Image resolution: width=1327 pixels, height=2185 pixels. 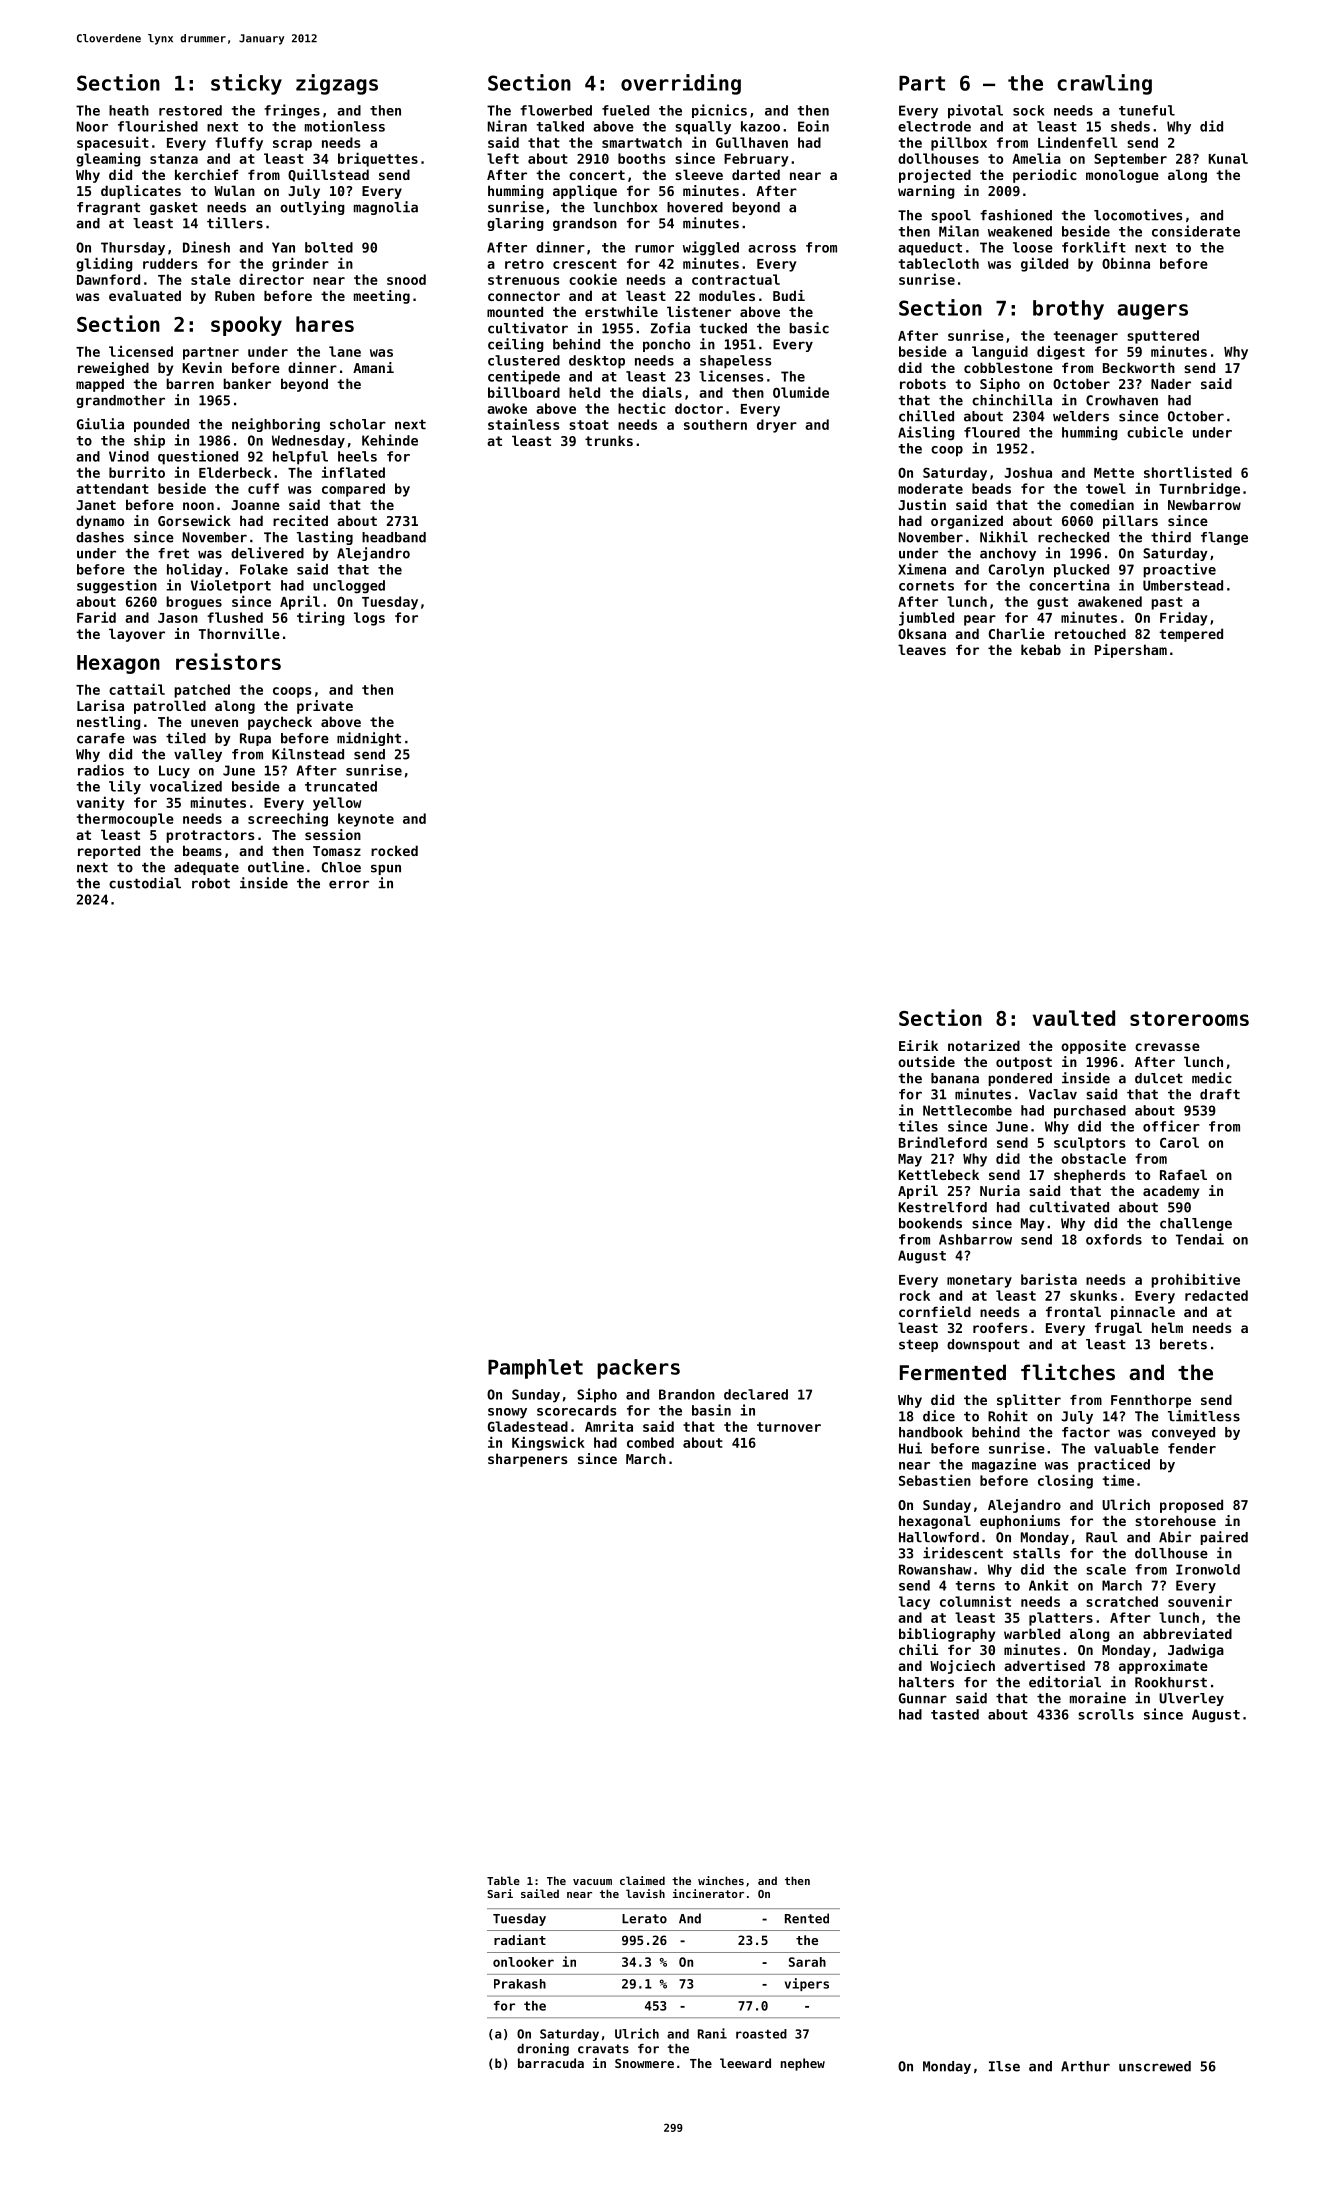 I want to click on error, so click(x=349, y=884).
